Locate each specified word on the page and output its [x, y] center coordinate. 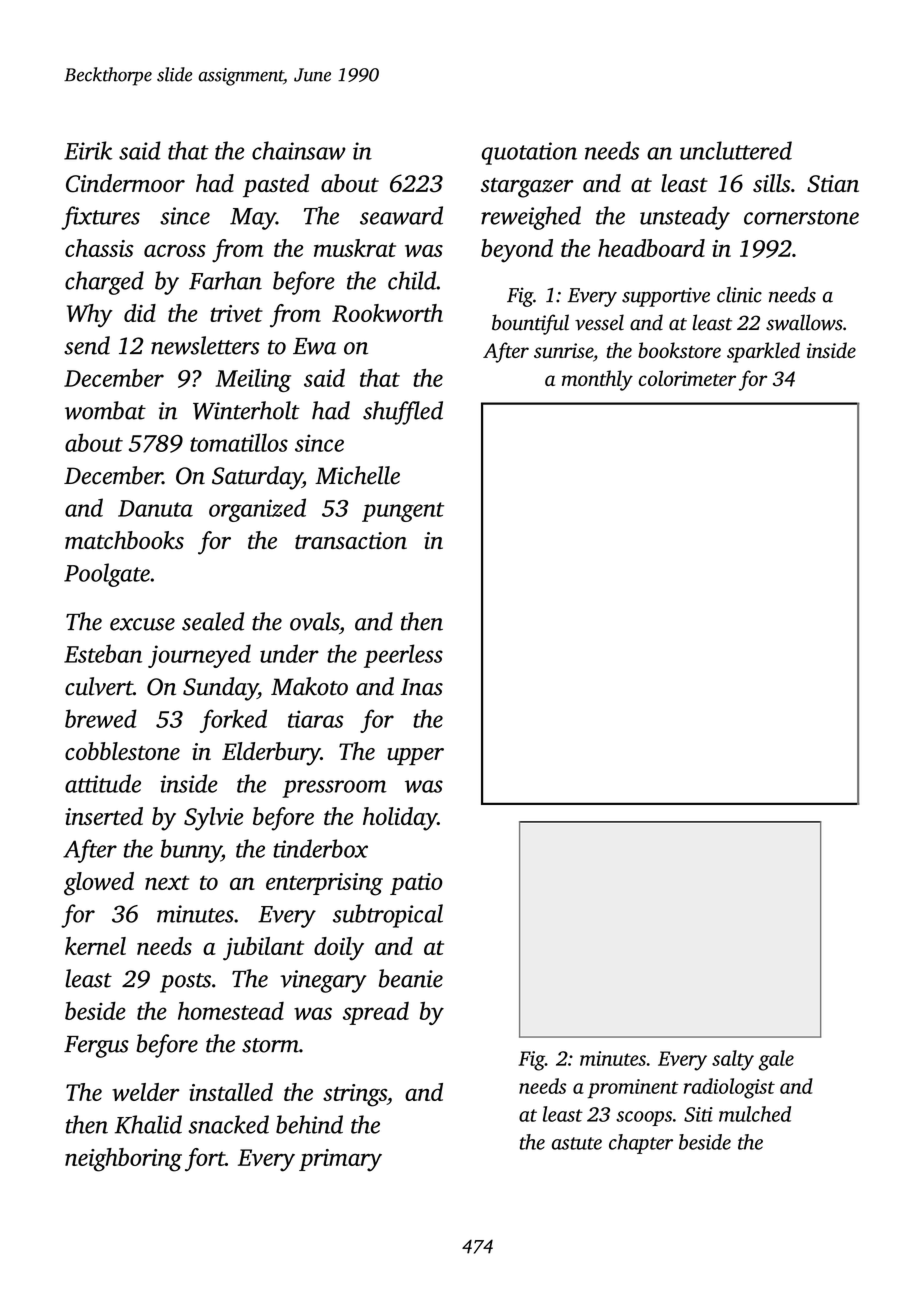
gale [776, 1060]
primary [340, 1160]
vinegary [323, 981]
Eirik [88, 150]
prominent [633, 1089]
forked [233, 721]
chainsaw [299, 150]
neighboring [123, 1160]
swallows [804, 322]
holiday [400, 819]
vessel [599, 322]
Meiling [253, 380]
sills [771, 183]
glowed [99, 884]
